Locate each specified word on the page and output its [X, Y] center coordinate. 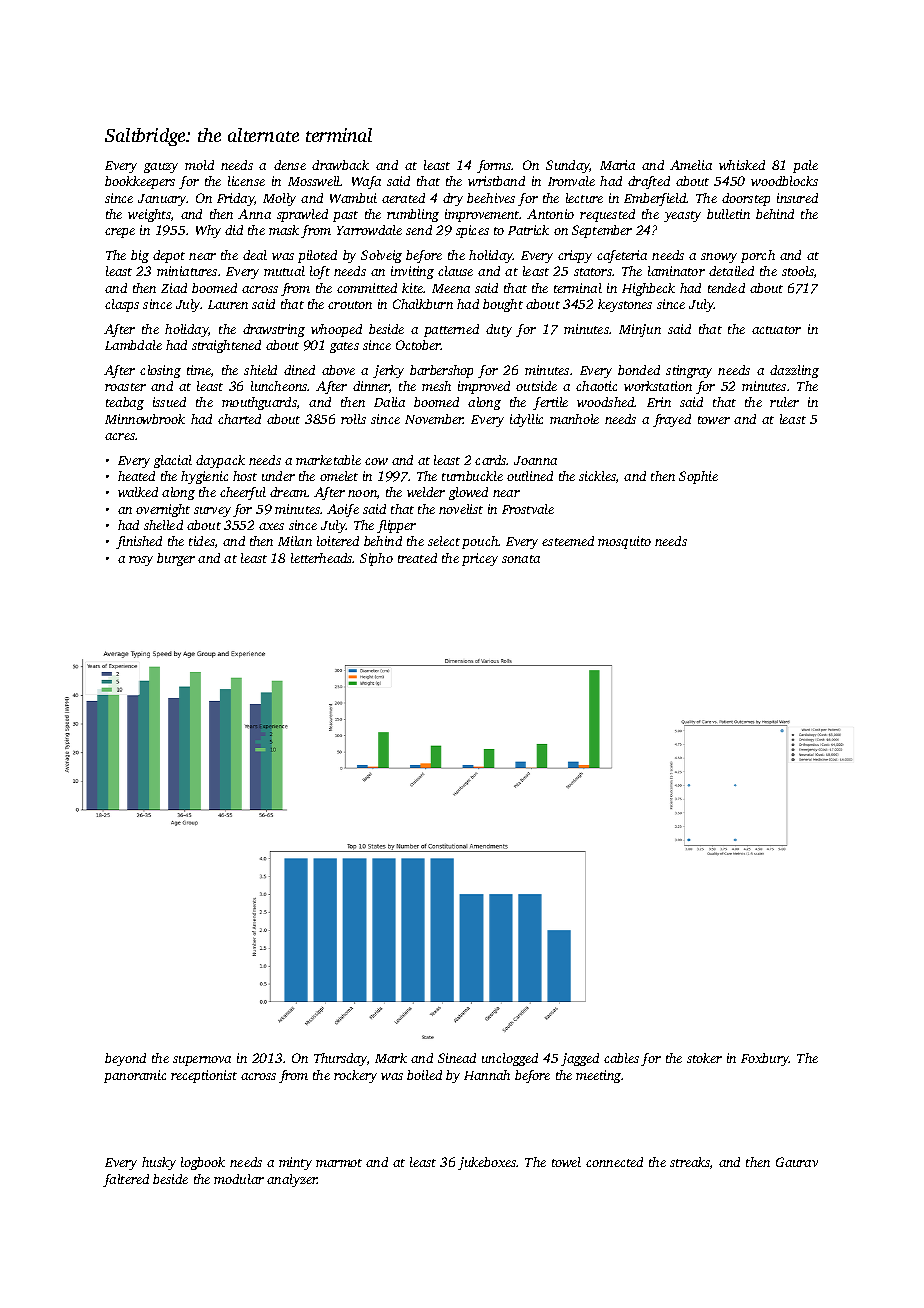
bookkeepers [140, 182]
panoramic [135, 1076]
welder [426, 492]
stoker [704, 1058]
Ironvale [571, 181]
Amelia [691, 165]
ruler [784, 402]
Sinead [457, 1058]
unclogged [510, 1059]
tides [202, 541]
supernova [202, 1061]
